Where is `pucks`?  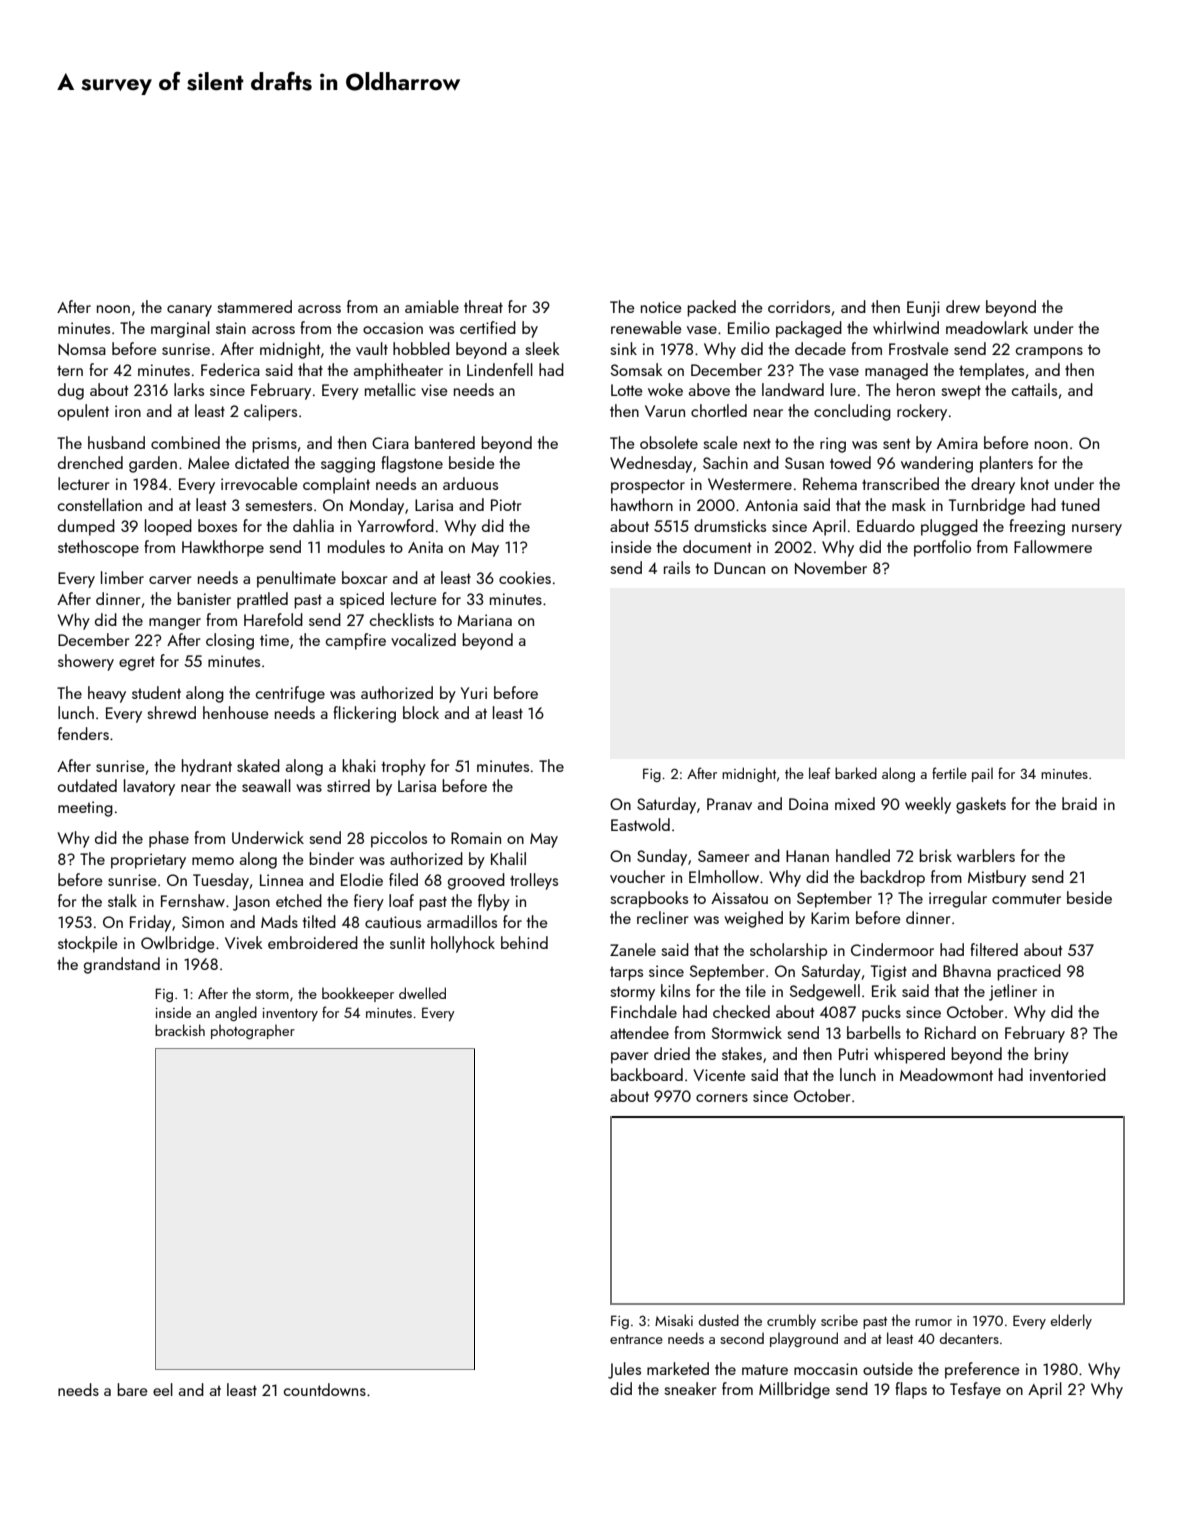 pucks is located at coordinates (881, 1013).
